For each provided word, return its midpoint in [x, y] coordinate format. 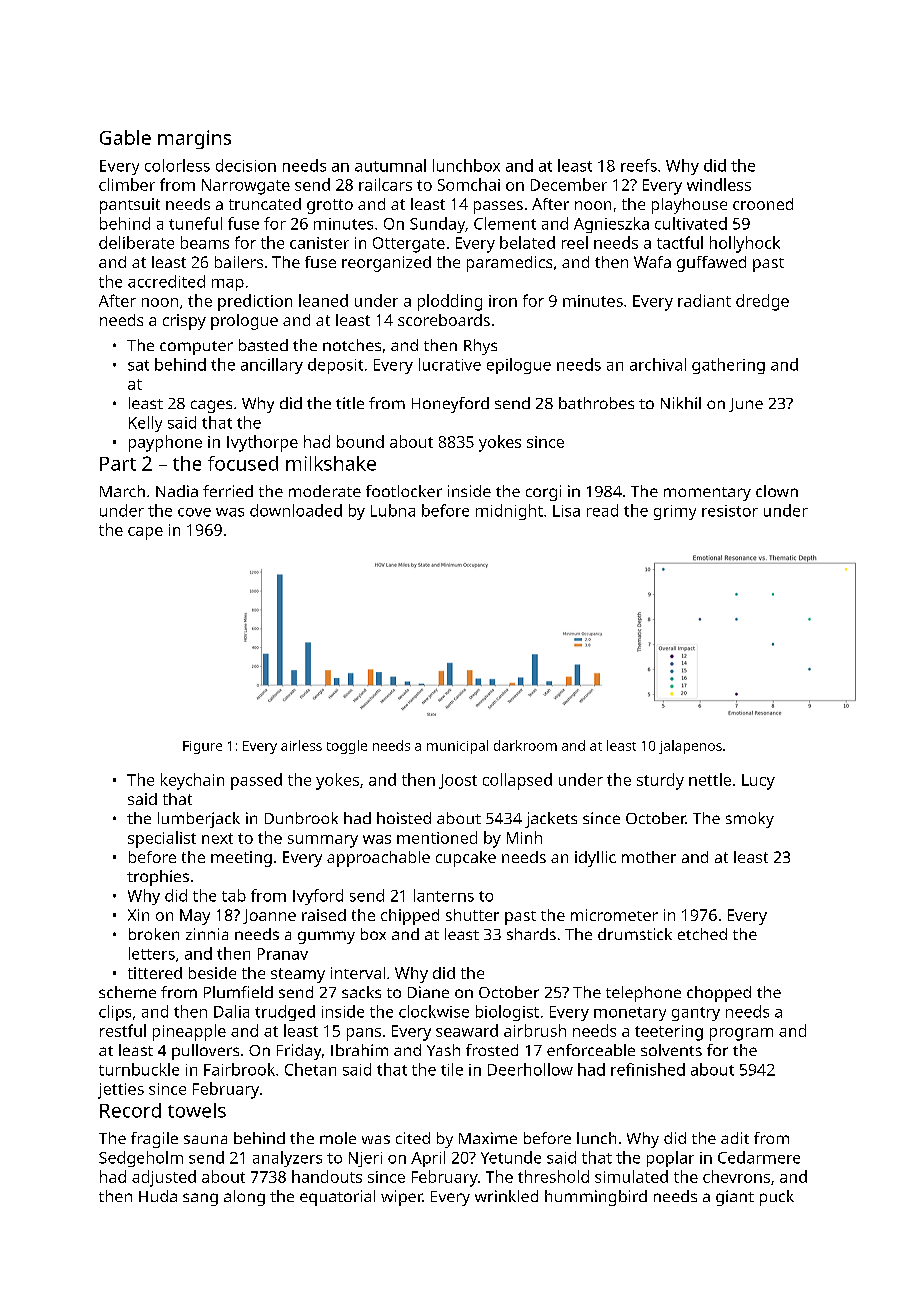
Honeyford [450, 405]
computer [196, 348]
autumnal [390, 165]
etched [702, 934]
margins [194, 139]
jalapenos [690, 747]
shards [531, 934]
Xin [138, 915]
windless [719, 184]
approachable [378, 859]
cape [145, 533]
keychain [192, 781]
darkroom [525, 745]
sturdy [660, 781]
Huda [158, 1196]
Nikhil [681, 403]
